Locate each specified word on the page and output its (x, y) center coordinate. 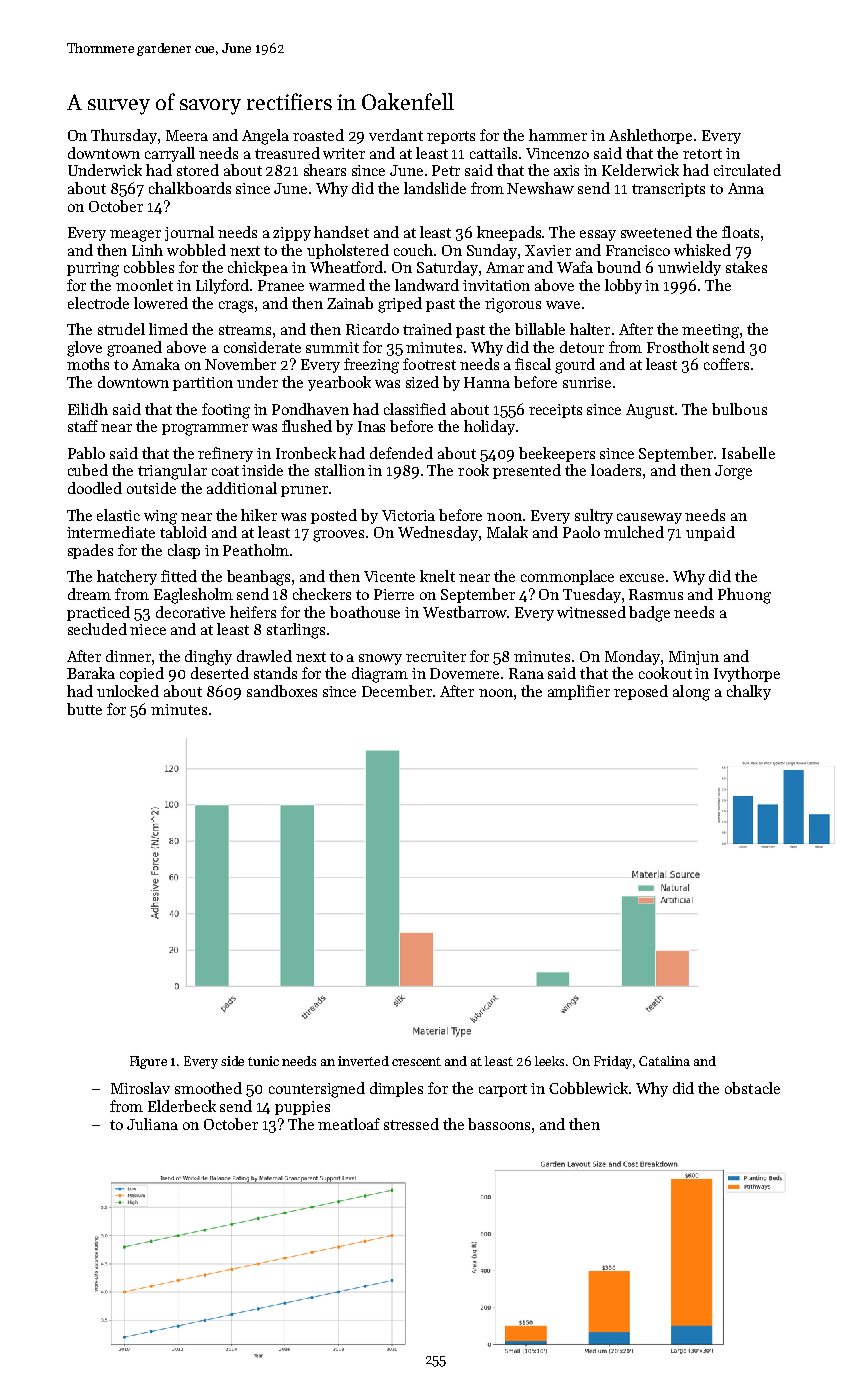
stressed (411, 1124)
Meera (187, 135)
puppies (302, 1108)
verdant (396, 135)
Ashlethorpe (650, 136)
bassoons (499, 1124)
